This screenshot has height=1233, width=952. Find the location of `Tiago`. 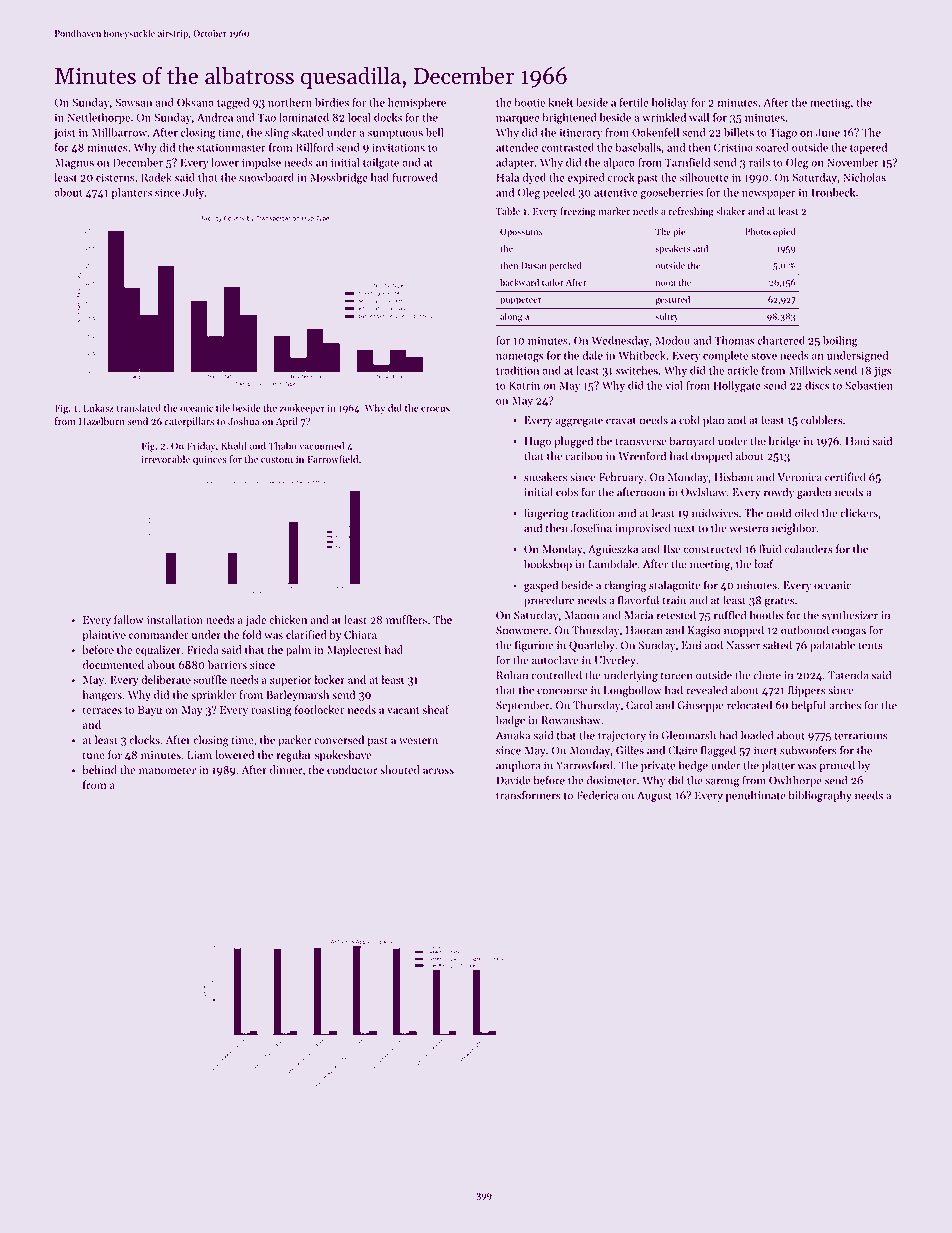

Tiago is located at coordinates (783, 133).
